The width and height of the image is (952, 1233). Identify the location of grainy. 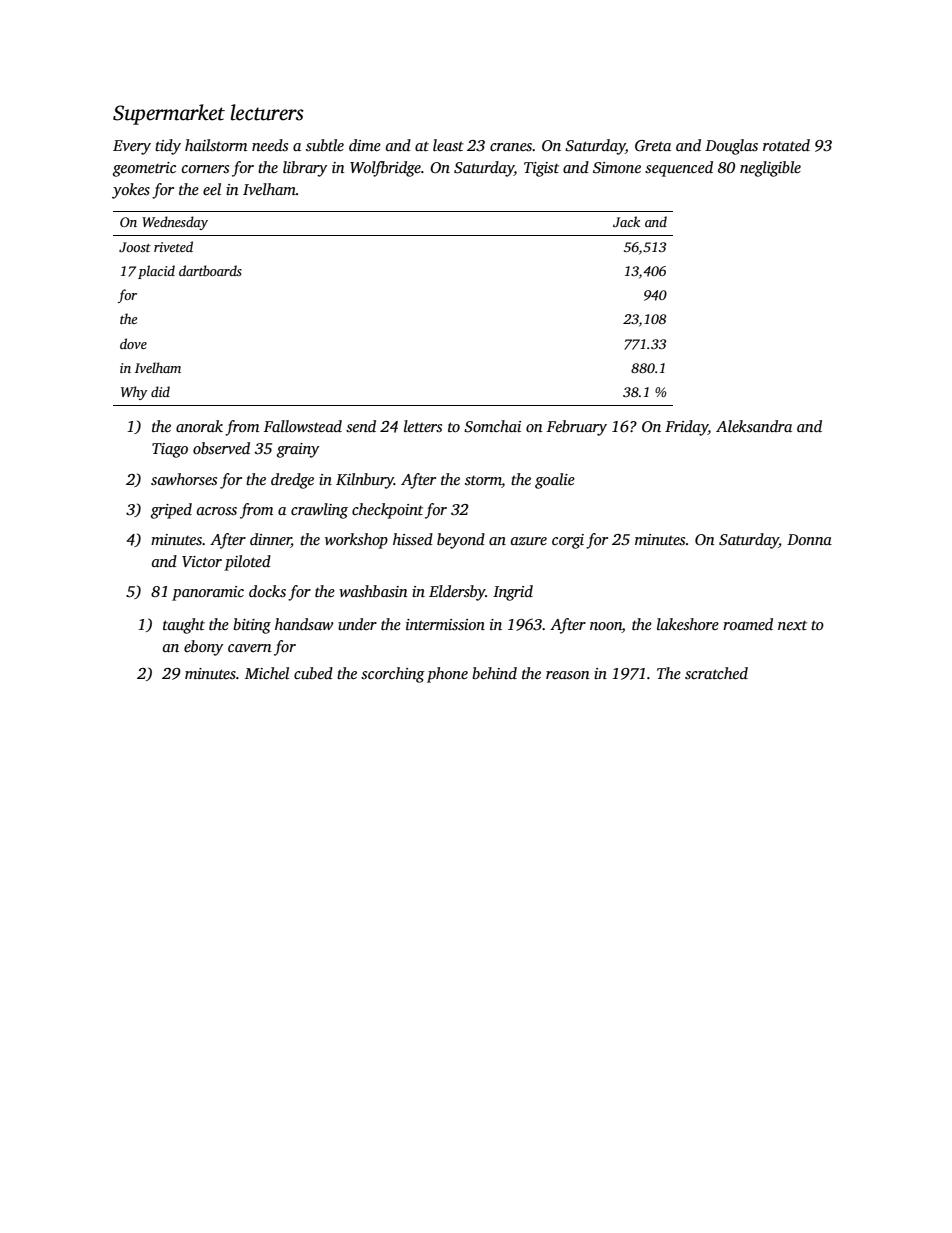
(298, 450).
